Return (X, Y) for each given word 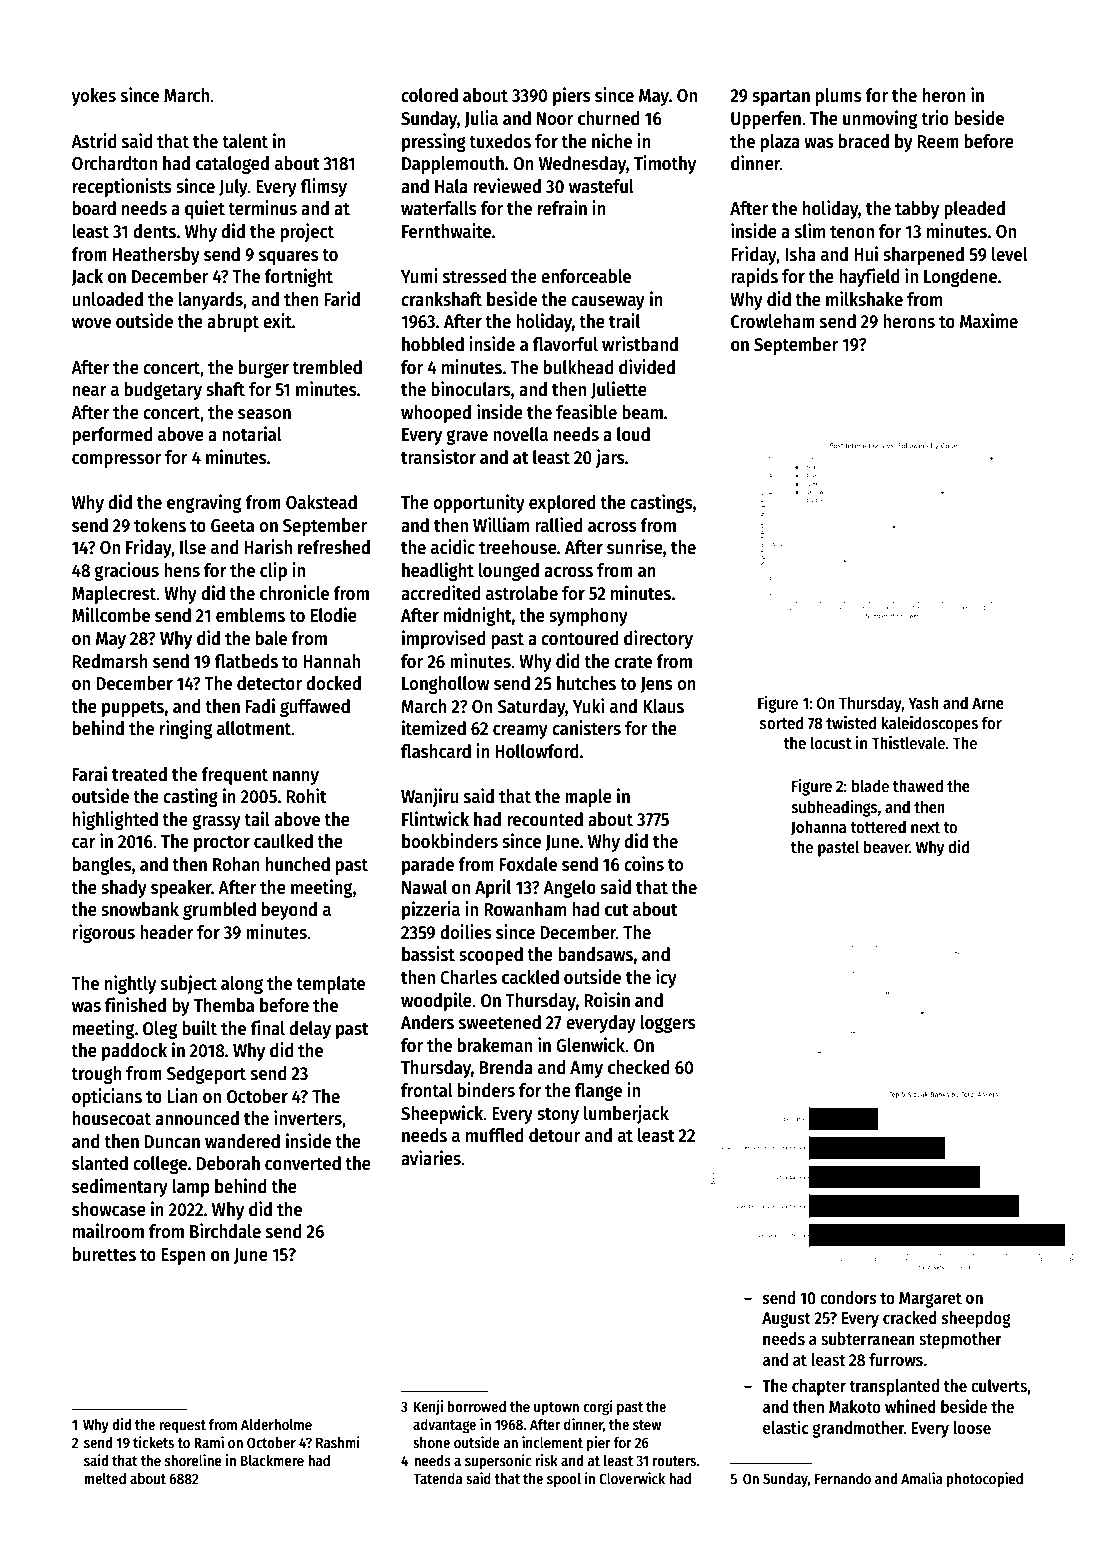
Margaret (930, 1300)
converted (303, 1163)
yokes (94, 97)
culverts (999, 1386)
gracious (126, 571)
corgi (598, 1408)
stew (647, 1425)
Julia (481, 119)
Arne (988, 703)
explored (562, 504)
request (182, 1426)
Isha (800, 254)
